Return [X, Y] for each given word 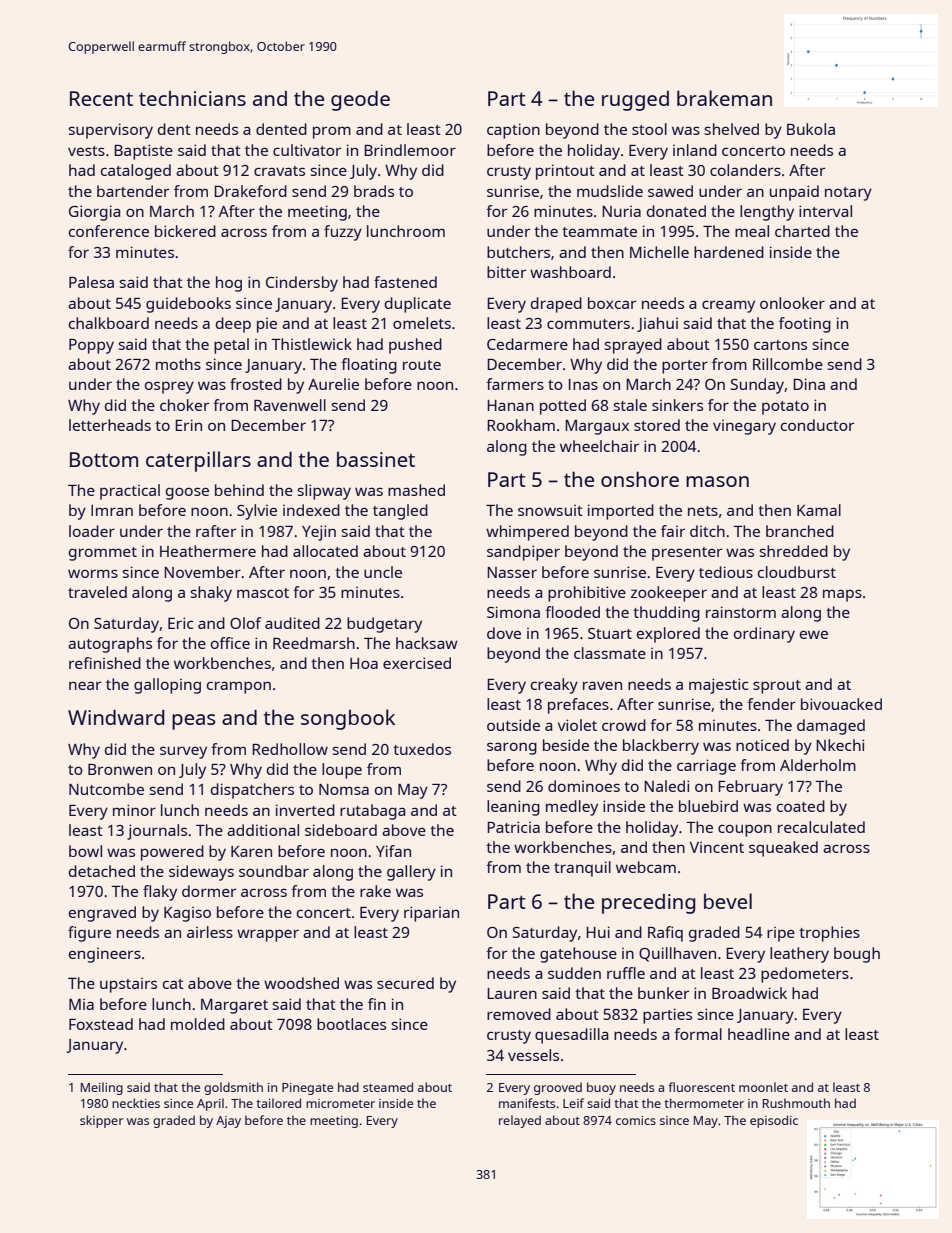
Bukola [811, 129]
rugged [635, 101]
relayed [520, 1121]
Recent [101, 98]
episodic [774, 1121]
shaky [211, 594]
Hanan [510, 405]
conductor [817, 425]
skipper [102, 1121]
